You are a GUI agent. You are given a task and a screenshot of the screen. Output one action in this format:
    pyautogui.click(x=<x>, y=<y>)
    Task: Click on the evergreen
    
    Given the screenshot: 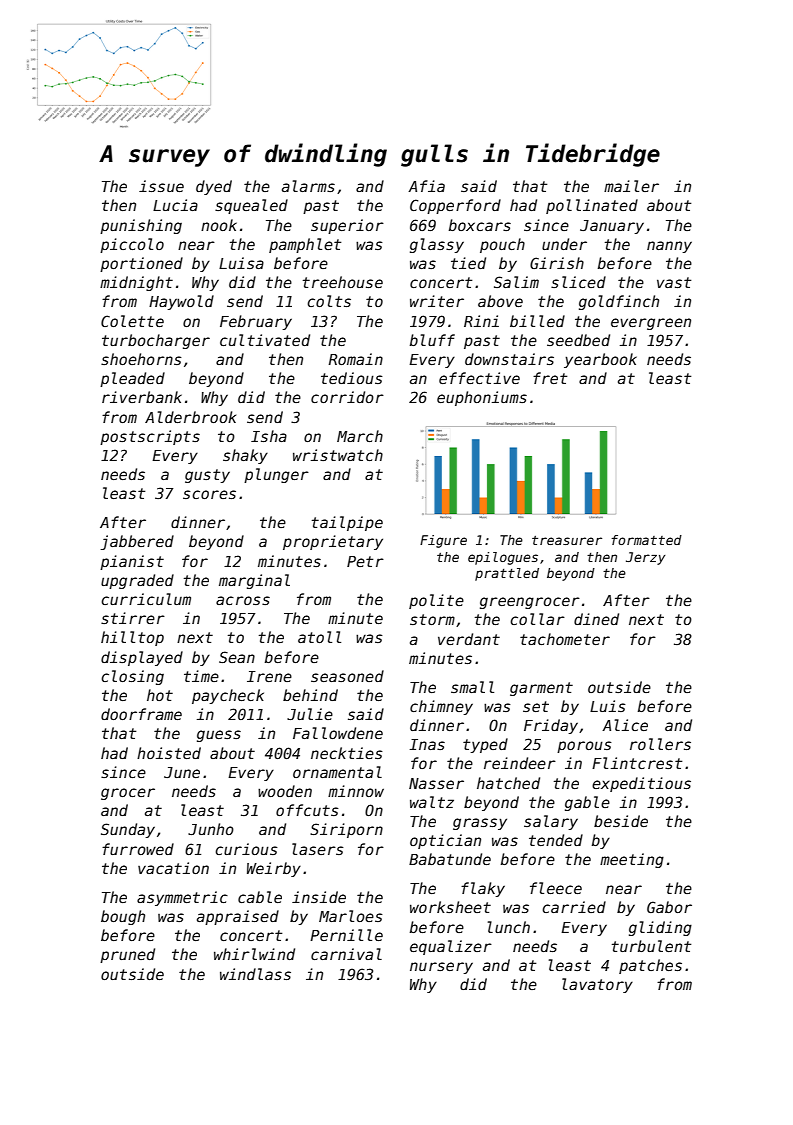 What is the action you would take?
    pyautogui.click(x=651, y=324)
